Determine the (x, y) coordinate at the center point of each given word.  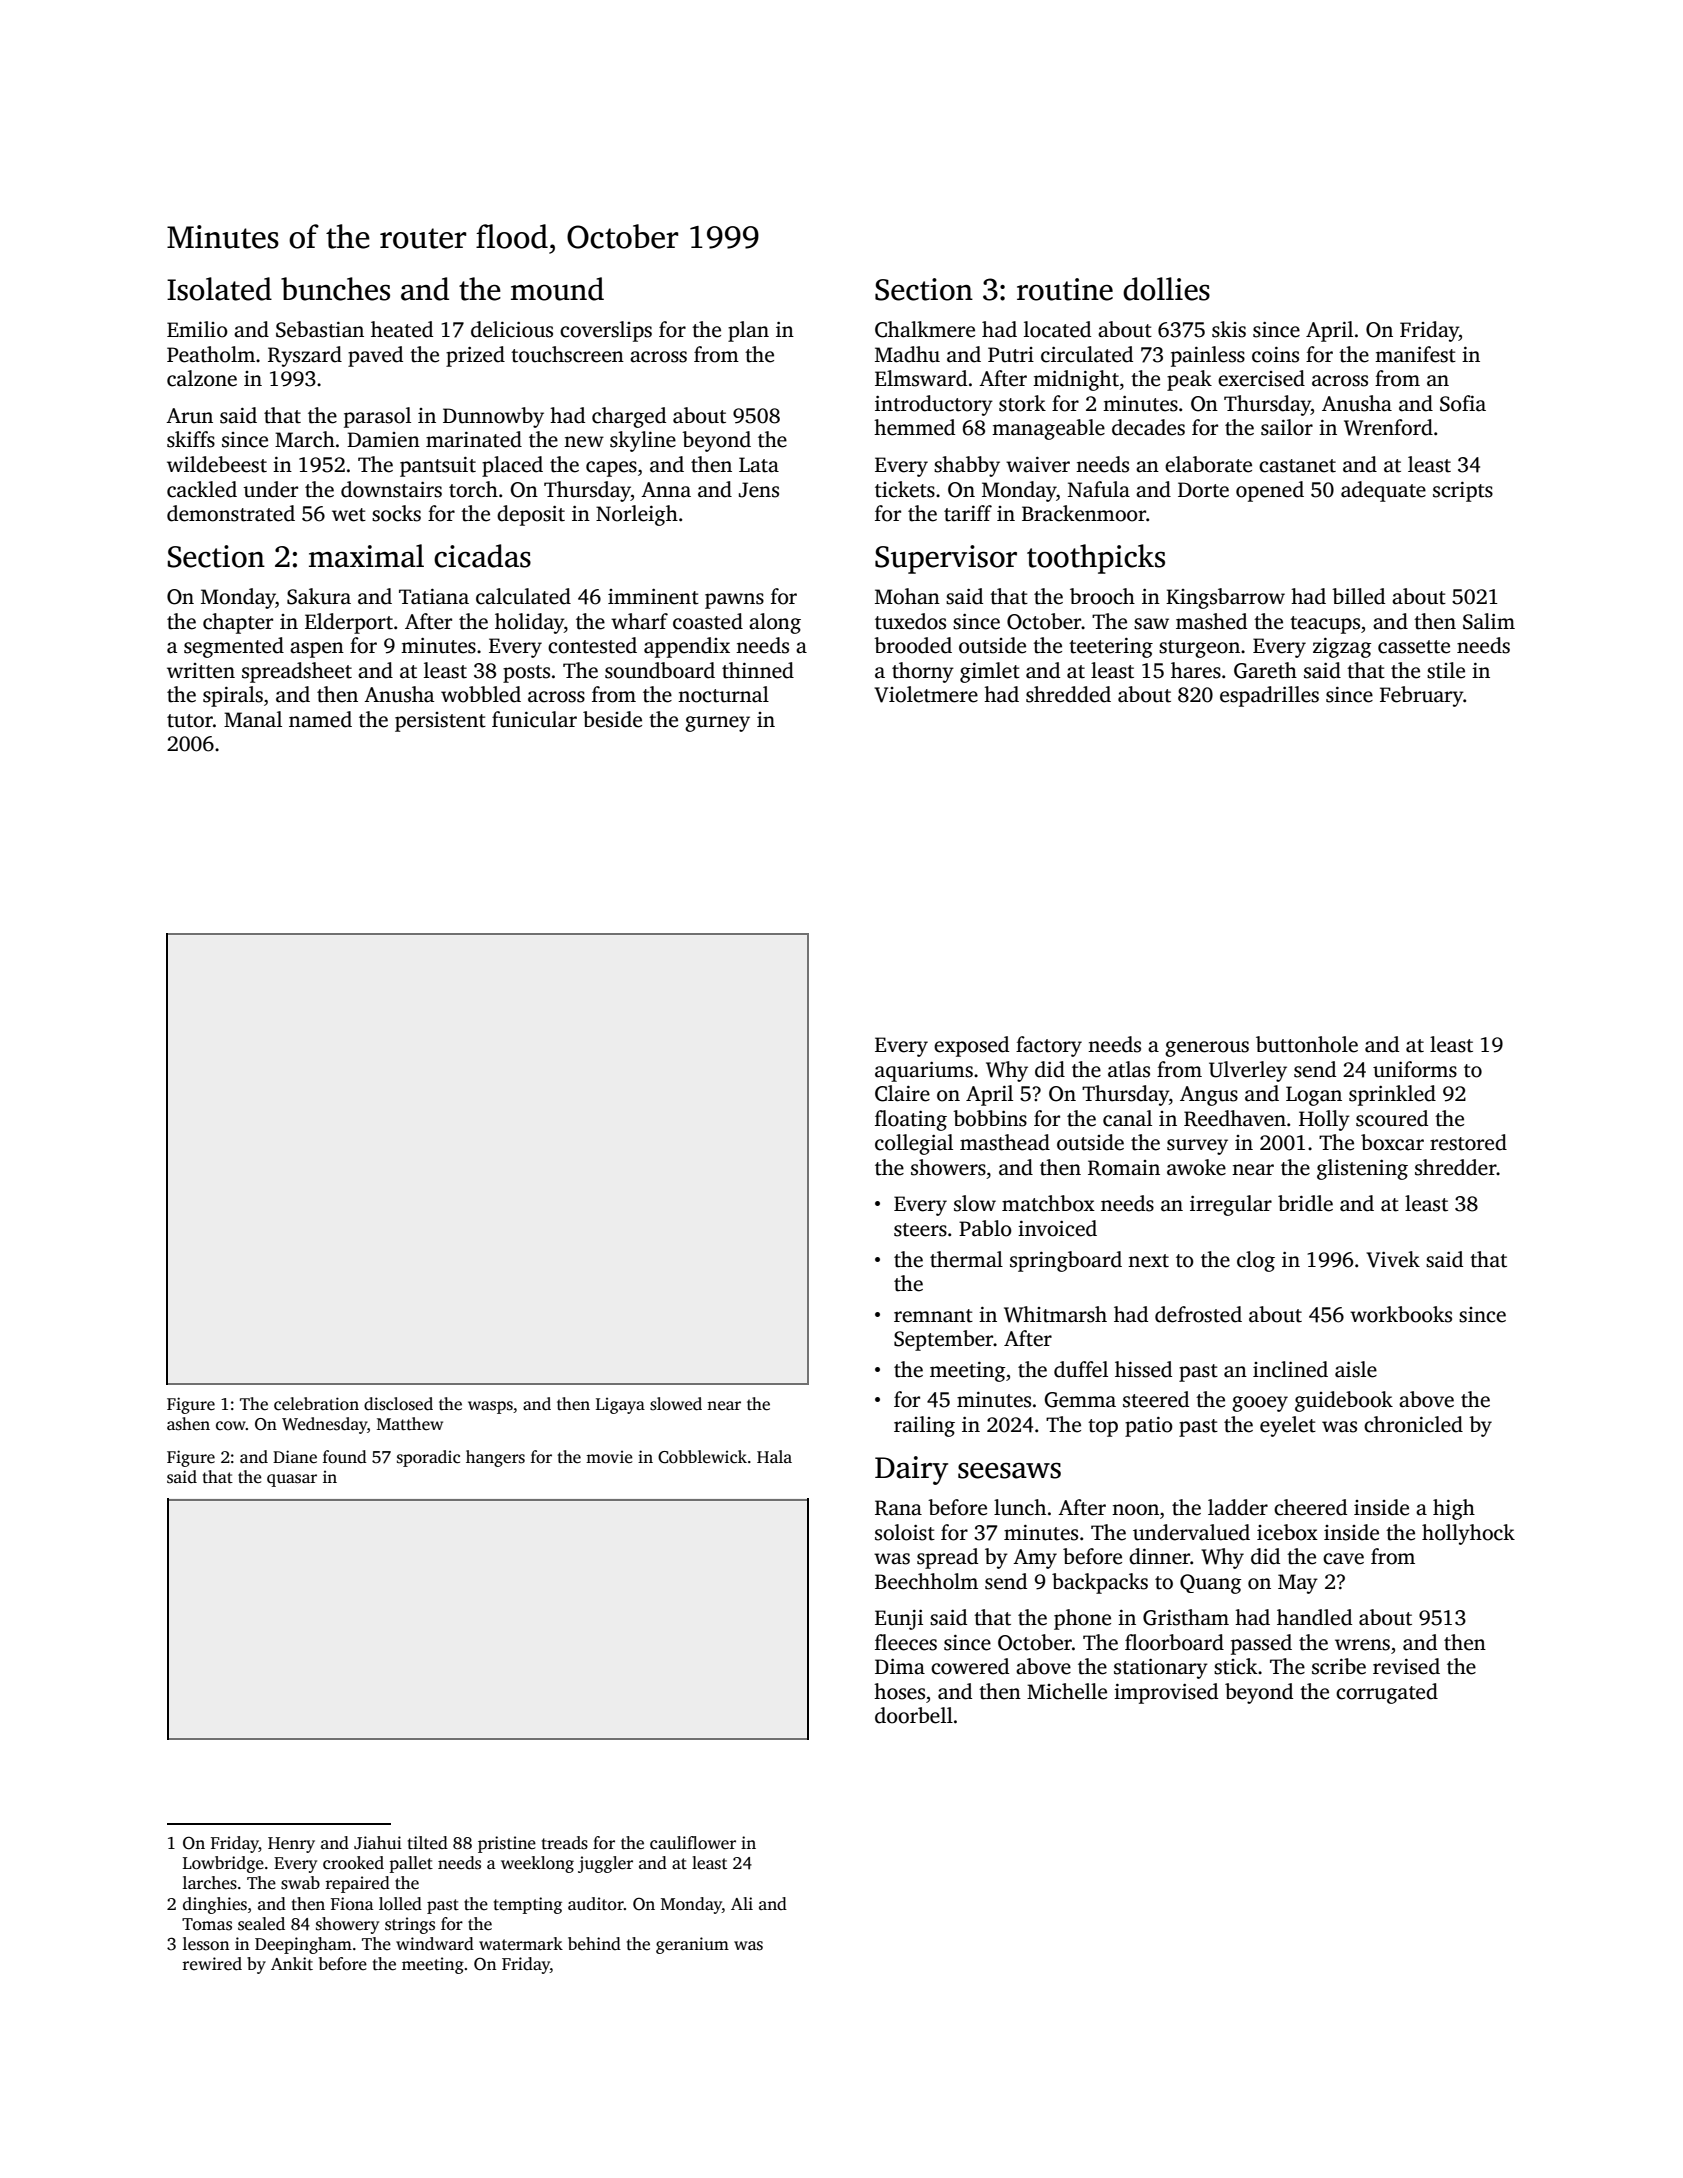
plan (748, 331)
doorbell (914, 1715)
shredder (1456, 1167)
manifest (1415, 354)
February (1422, 696)
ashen (188, 1424)
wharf (639, 621)
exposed (971, 1046)
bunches (335, 289)
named (320, 719)
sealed (261, 1924)
